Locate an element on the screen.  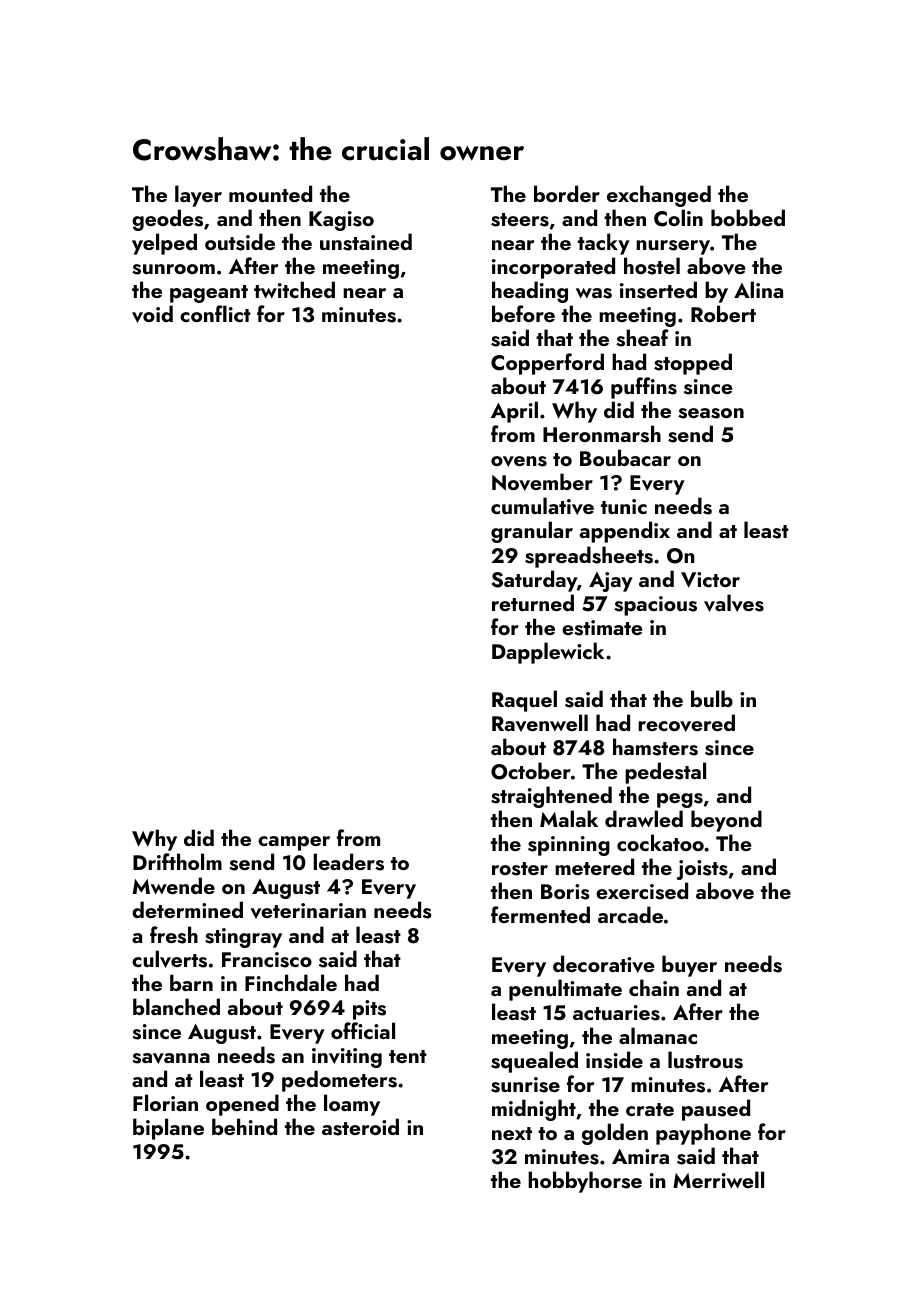
asteroid is located at coordinates (360, 1127).
